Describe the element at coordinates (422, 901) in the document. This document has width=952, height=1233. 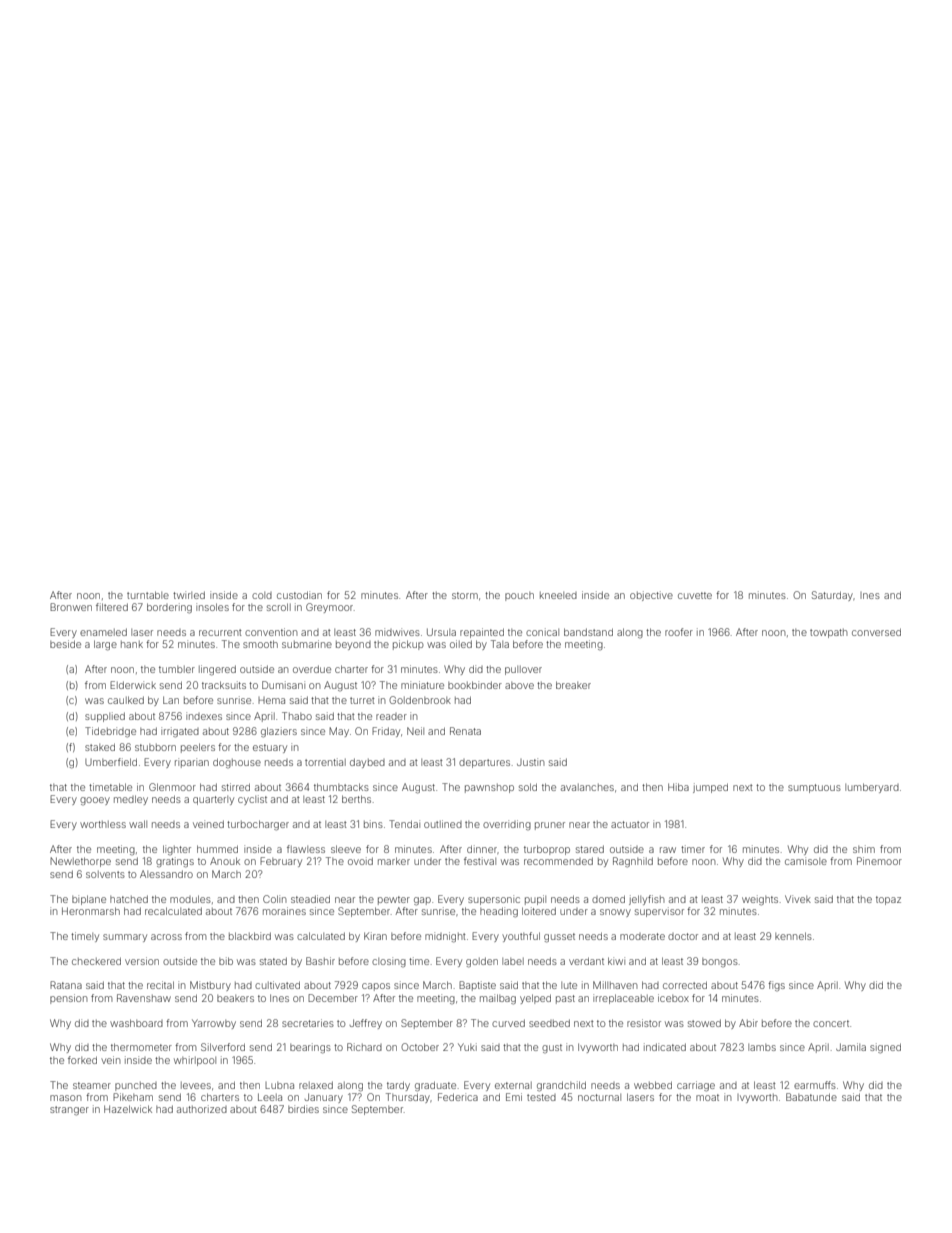
I see `gap` at that location.
